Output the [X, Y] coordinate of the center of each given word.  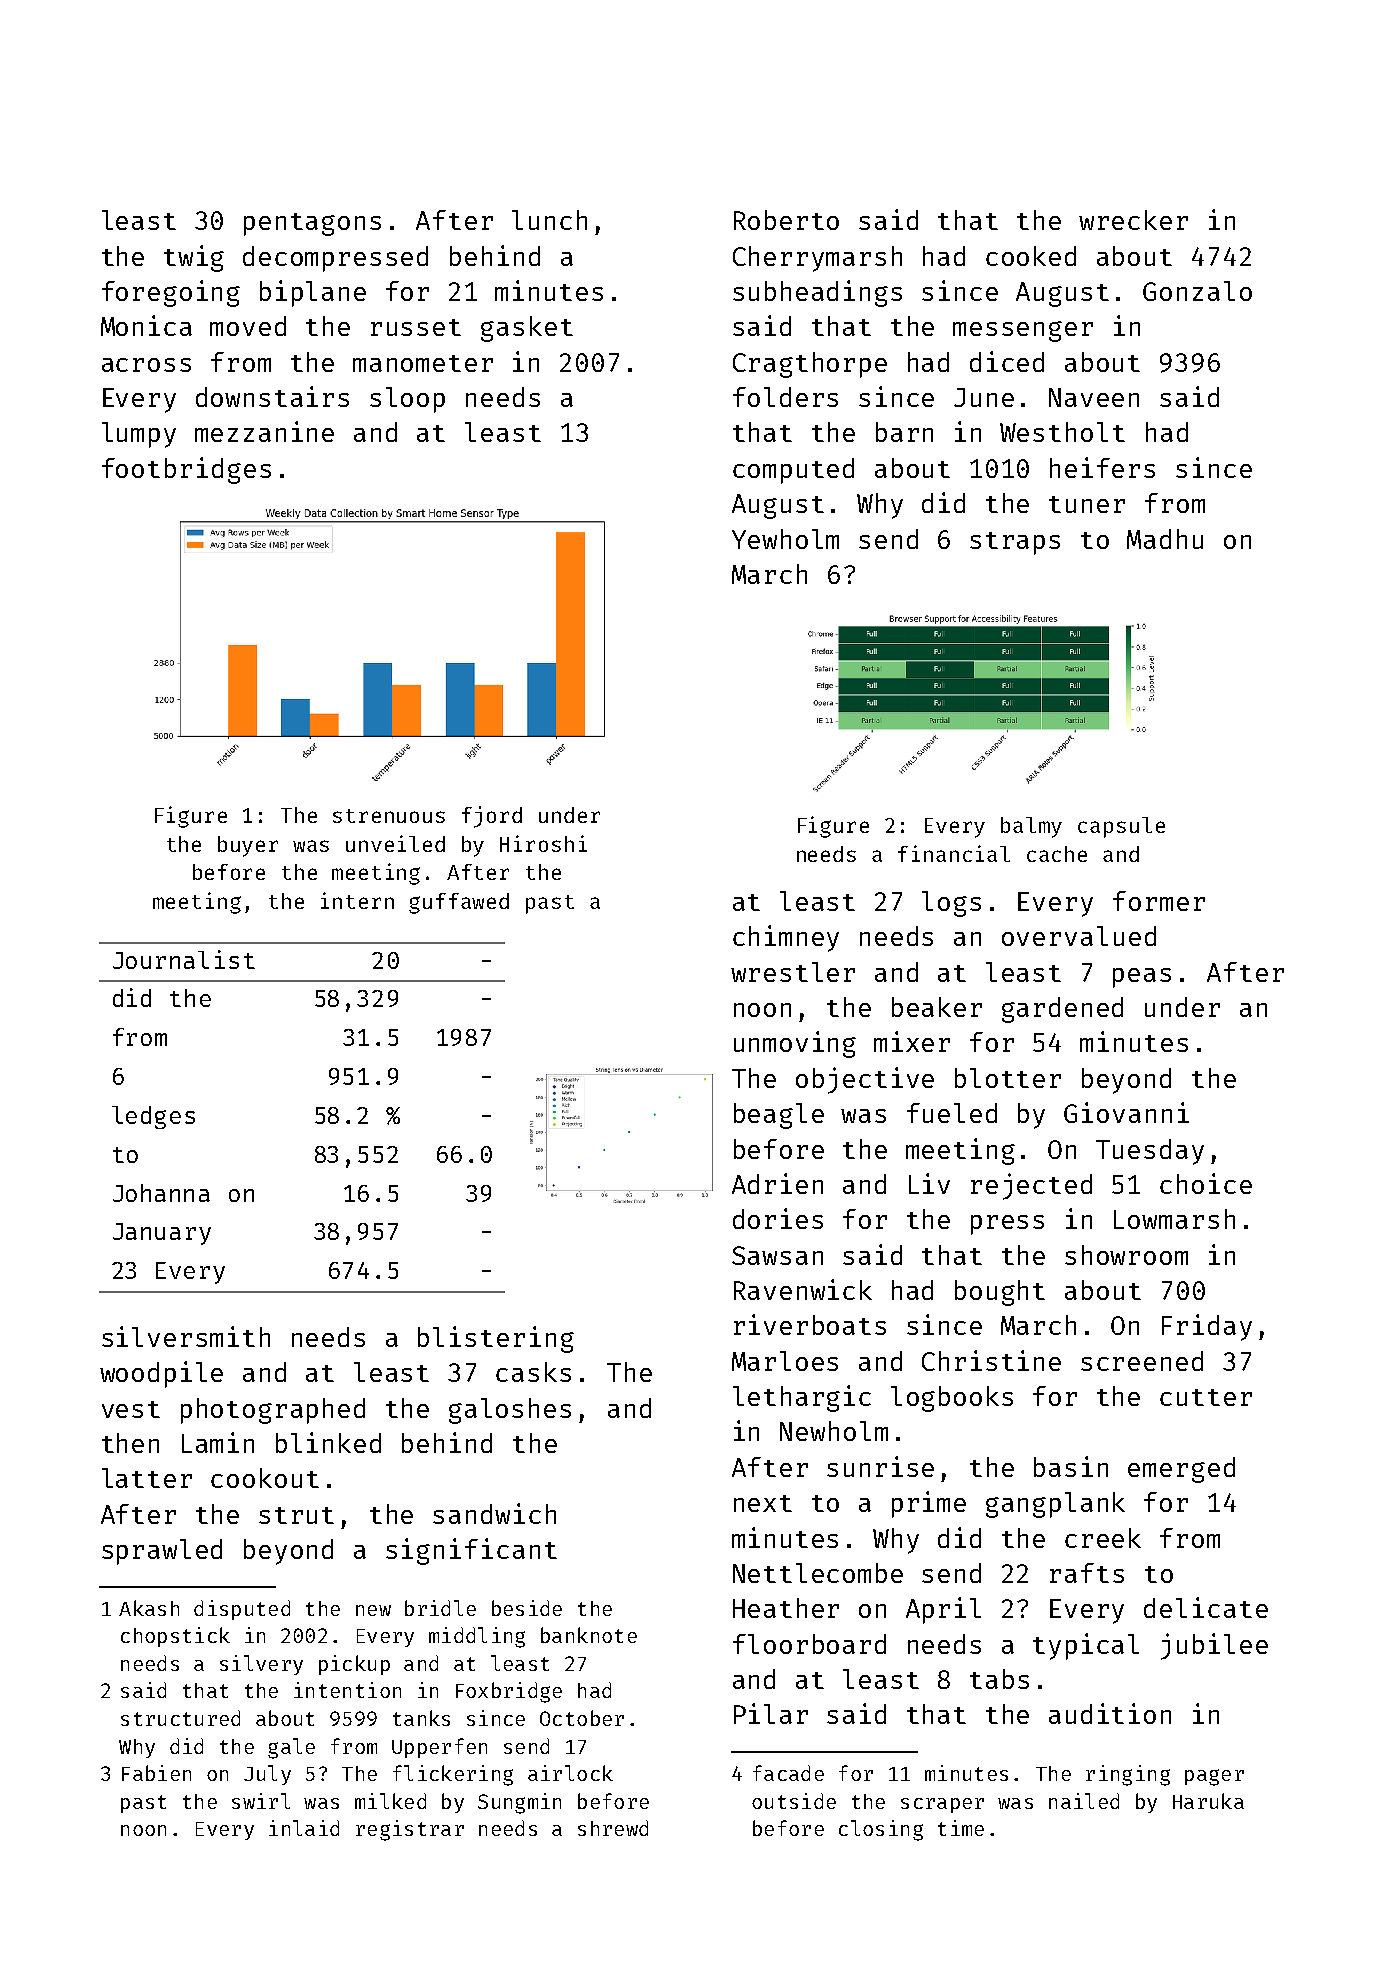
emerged [1181, 1470]
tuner [1087, 504]
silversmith [186, 1336]
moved [248, 326]
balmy [1031, 827]
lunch [549, 220]
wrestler [793, 972]
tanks [421, 1718]
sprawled [162, 1552]
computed [793, 471]
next [763, 1503]
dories [778, 1218]
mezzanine [264, 431]
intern [357, 900]
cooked [1031, 256]
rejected [1031, 1186]
